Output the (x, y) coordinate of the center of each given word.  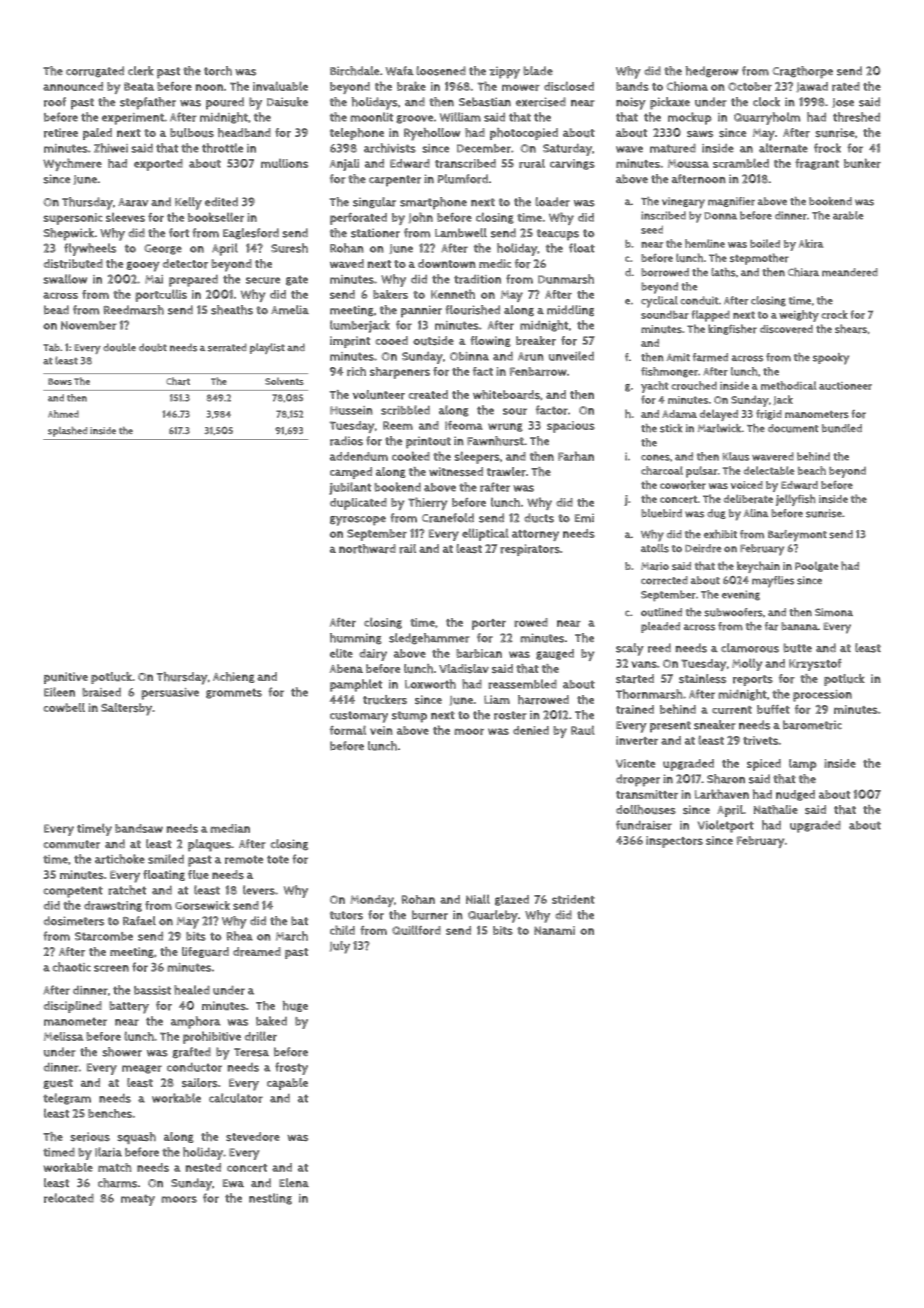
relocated (69, 1198)
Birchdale (354, 71)
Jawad (812, 87)
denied (531, 730)
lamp (803, 765)
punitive (66, 678)
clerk (141, 71)
